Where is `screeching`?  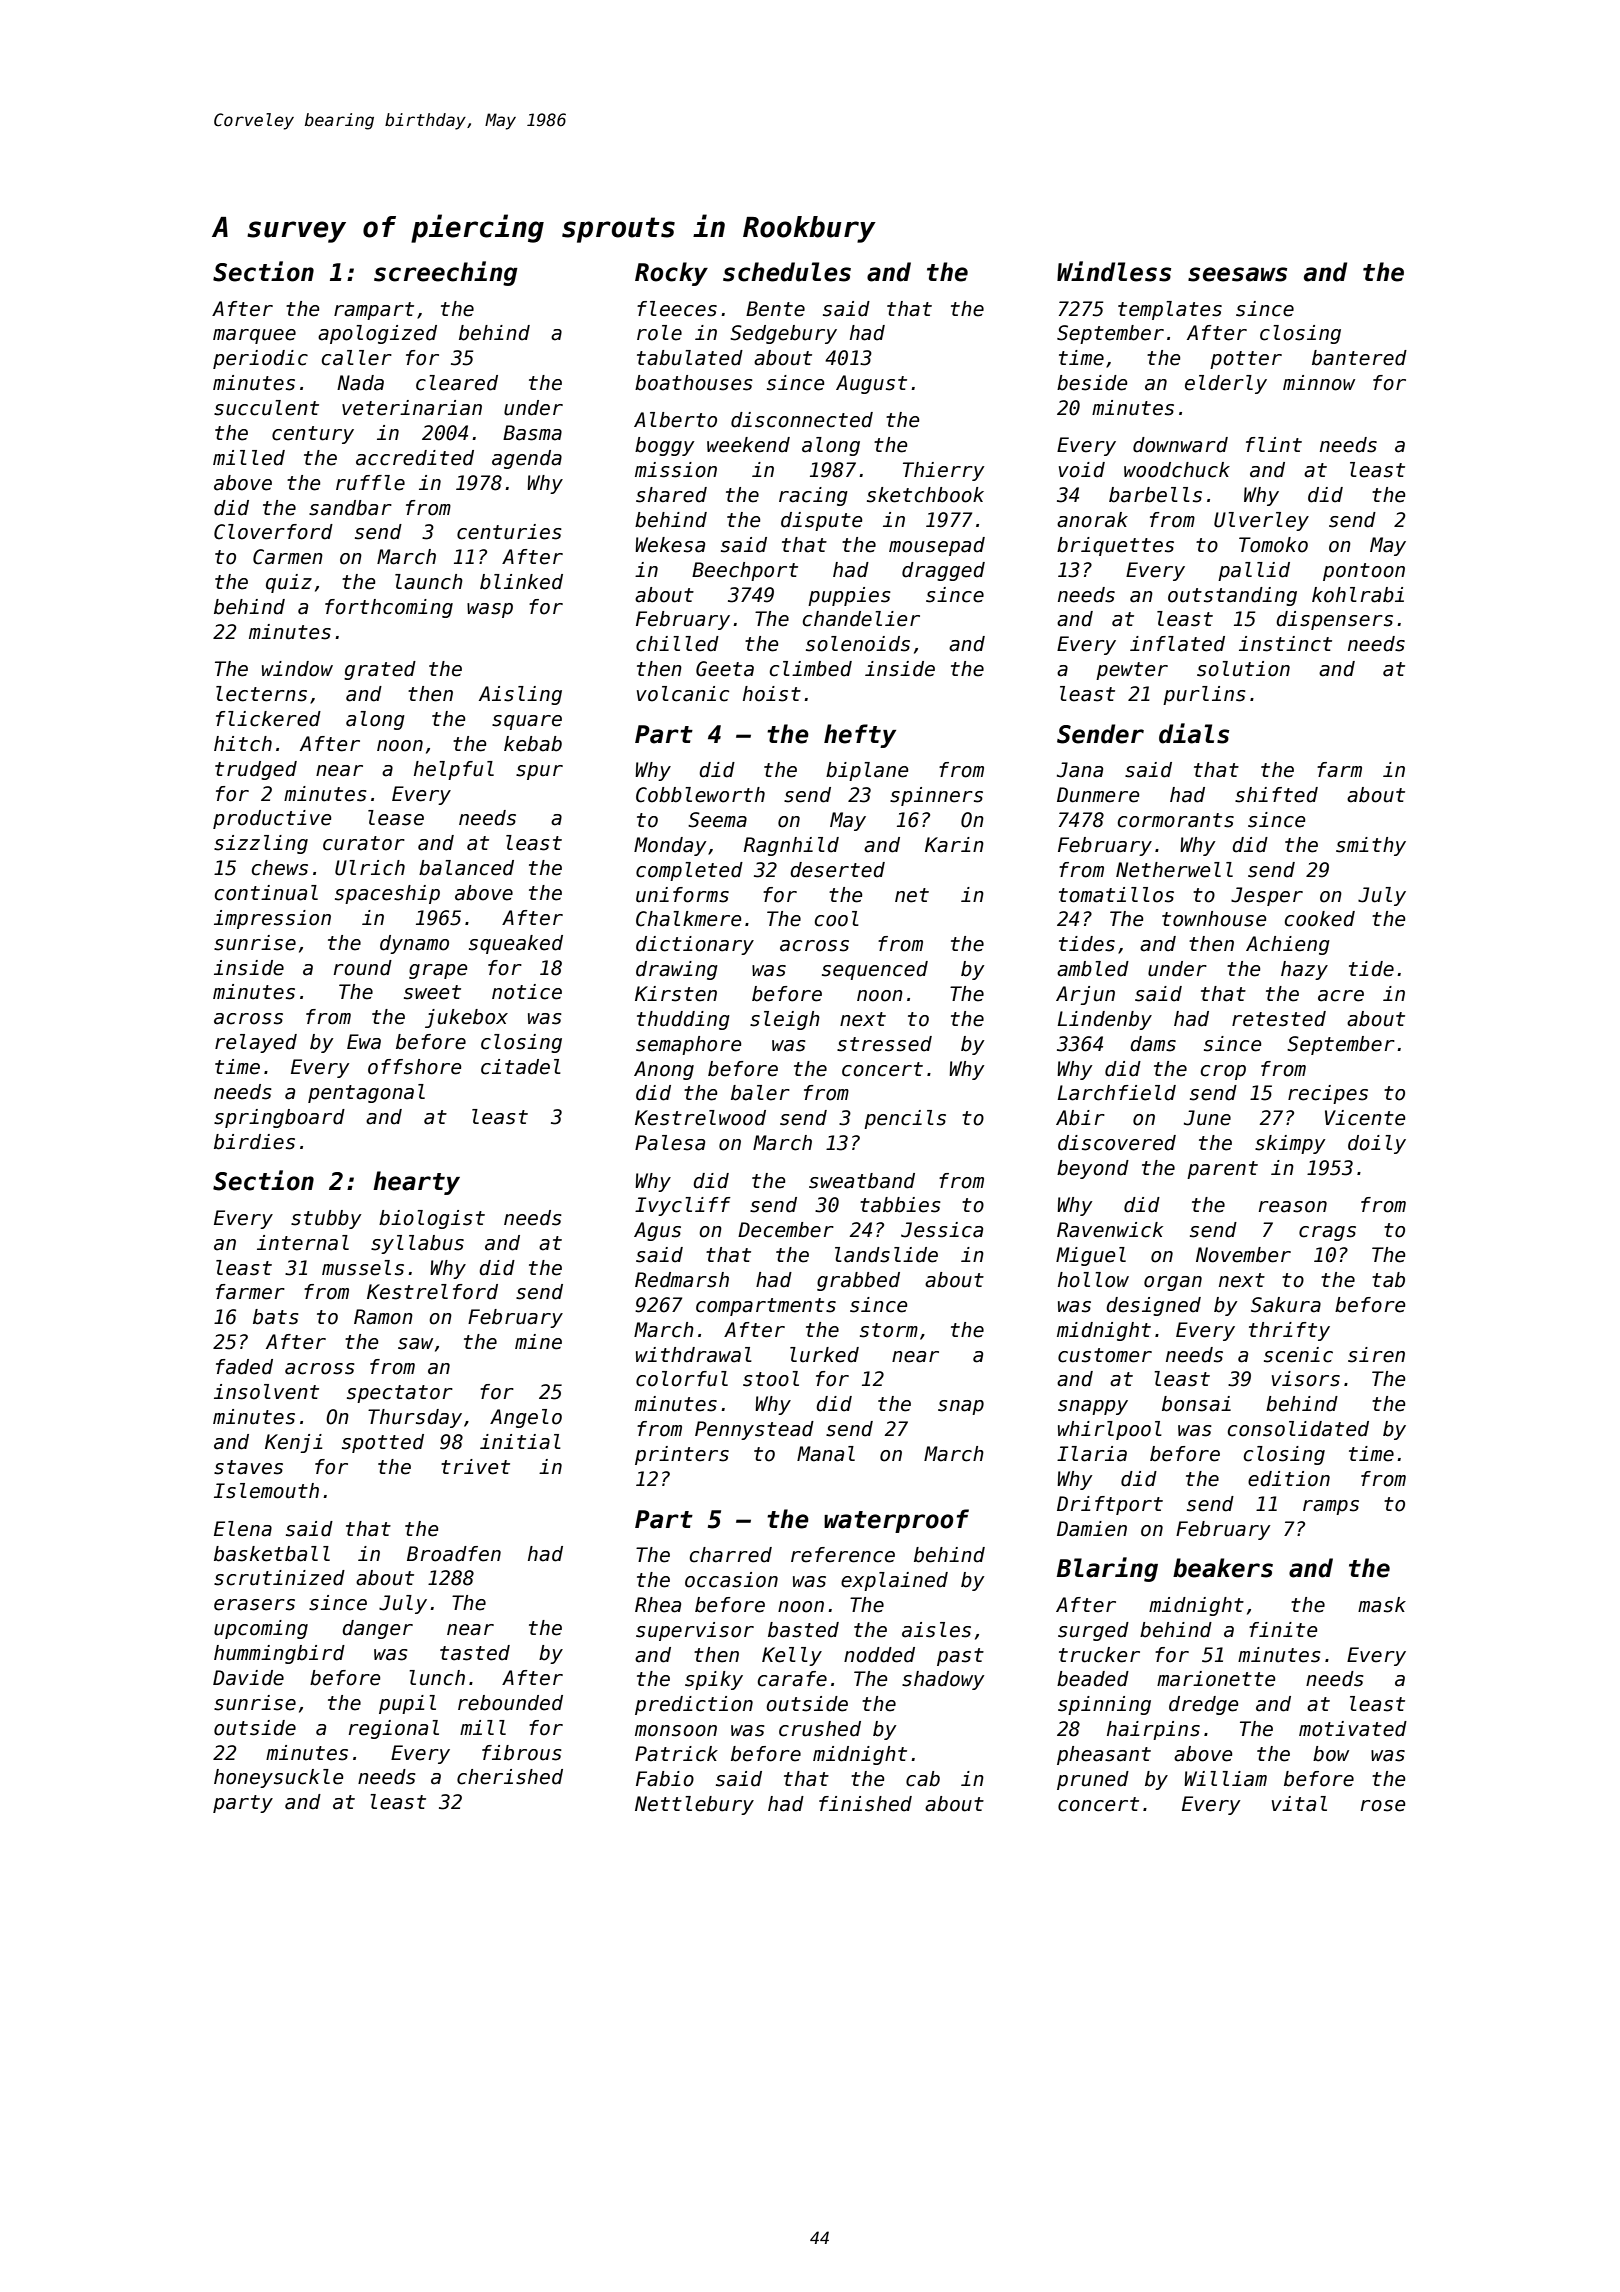 screeching is located at coordinates (446, 273).
